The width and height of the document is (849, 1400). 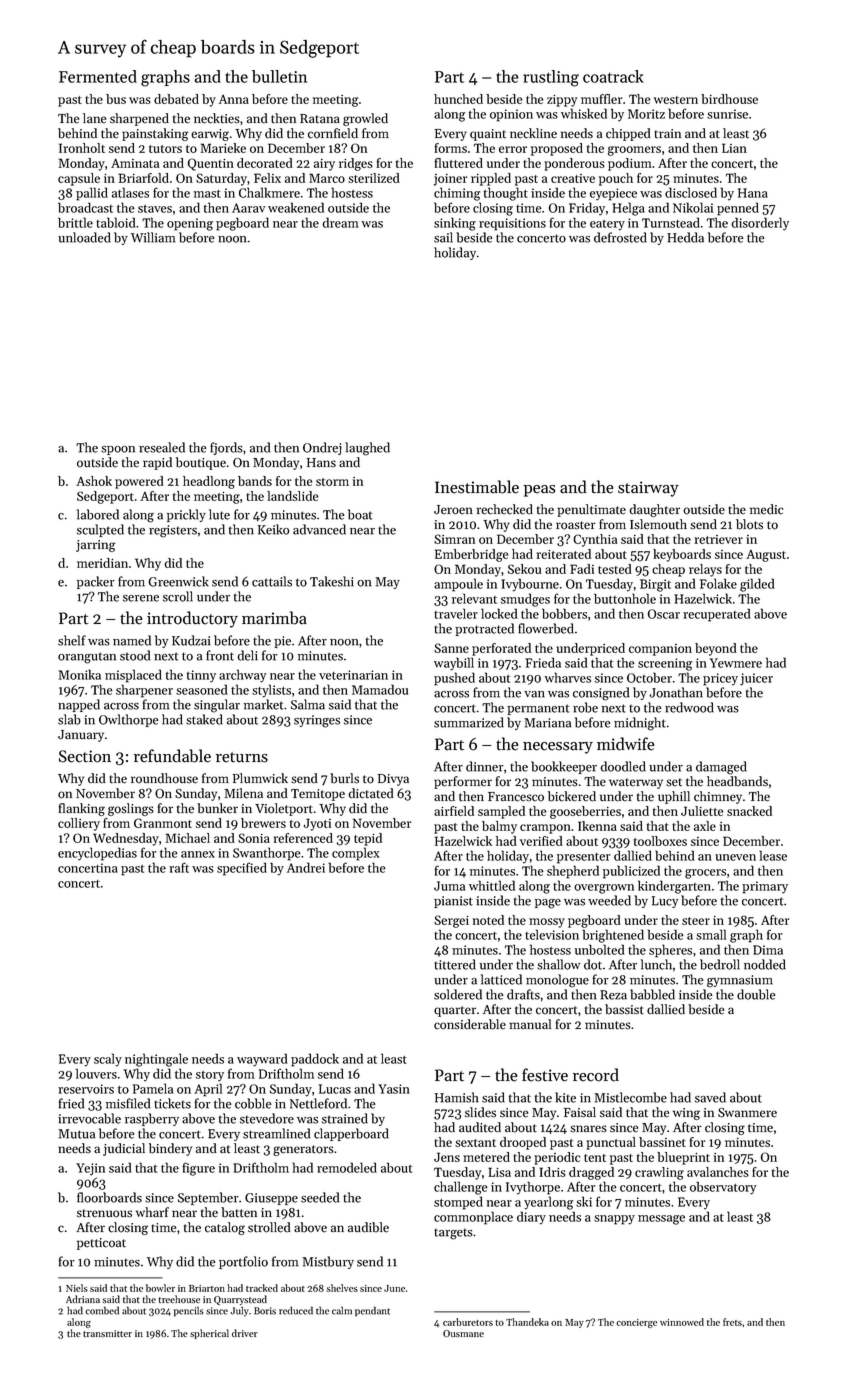 What do you see at coordinates (234, 99) in the document?
I see `Anna` at bounding box center [234, 99].
